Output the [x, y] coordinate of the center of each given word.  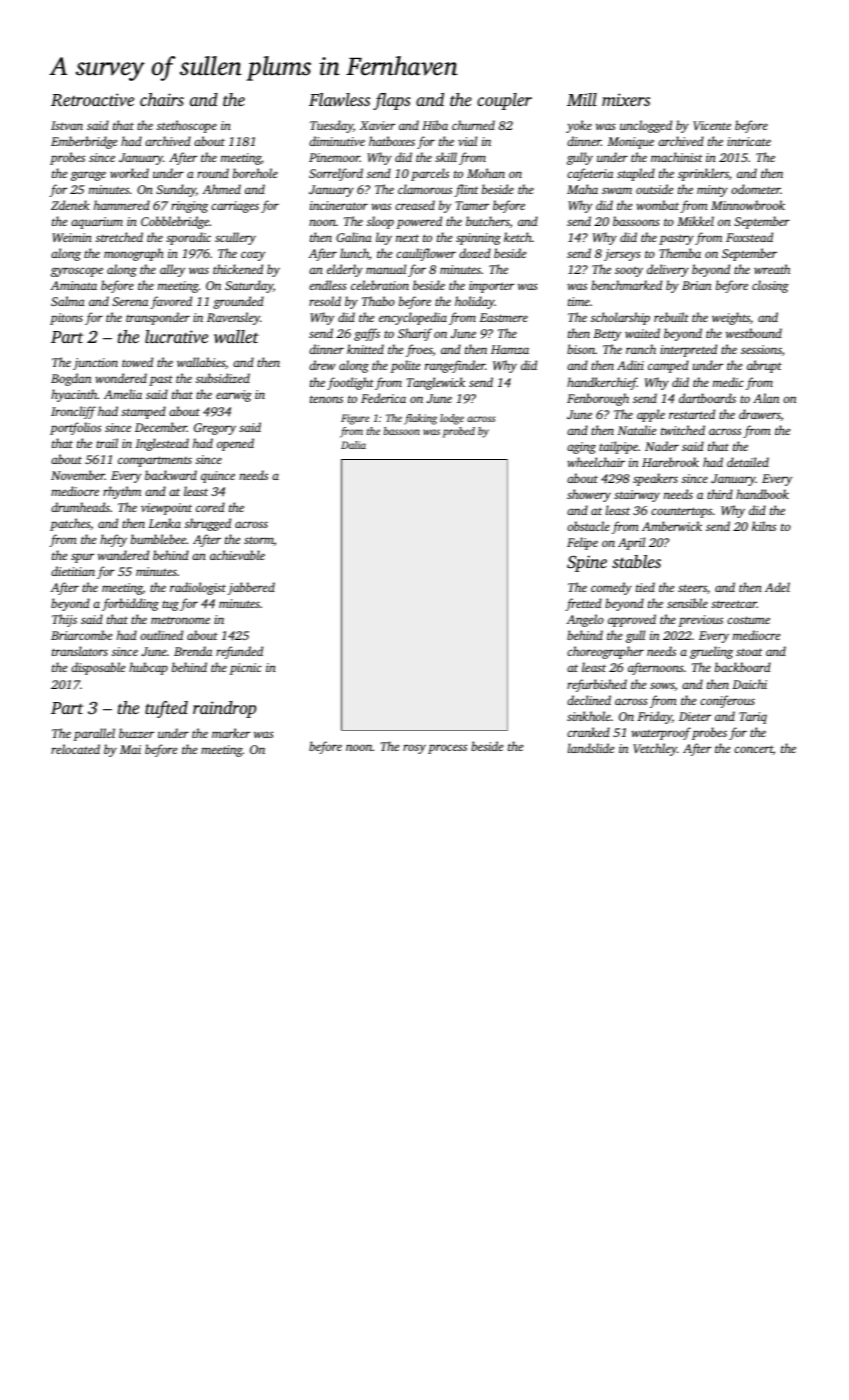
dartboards [707, 398]
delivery [668, 270]
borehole [255, 173]
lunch [354, 253]
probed [459, 432]
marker [231, 733]
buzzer [136, 733]
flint [466, 190]
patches [70, 524]
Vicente [712, 125]
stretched [119, 237]
